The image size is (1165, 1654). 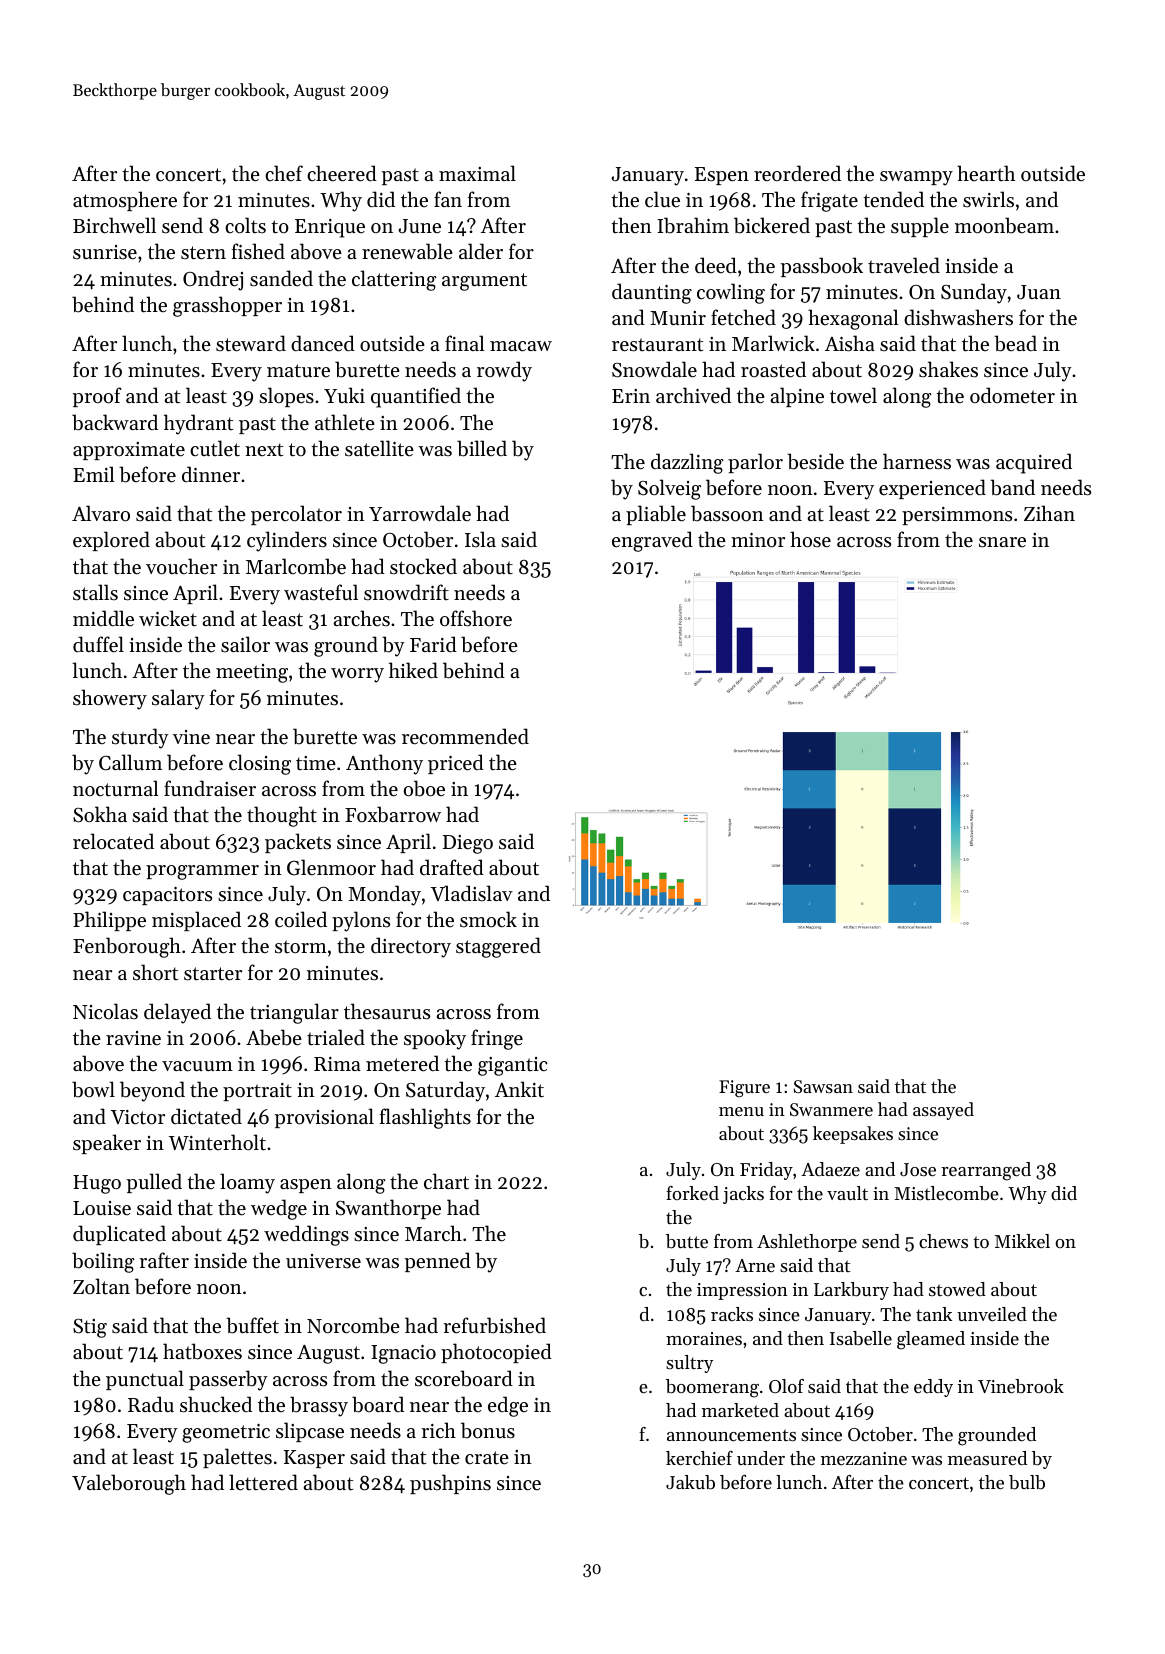 What do you see at coordinates (861, 1338) in the screenshot?
I see `Isabelle` at bounding box center [861, 1338].
